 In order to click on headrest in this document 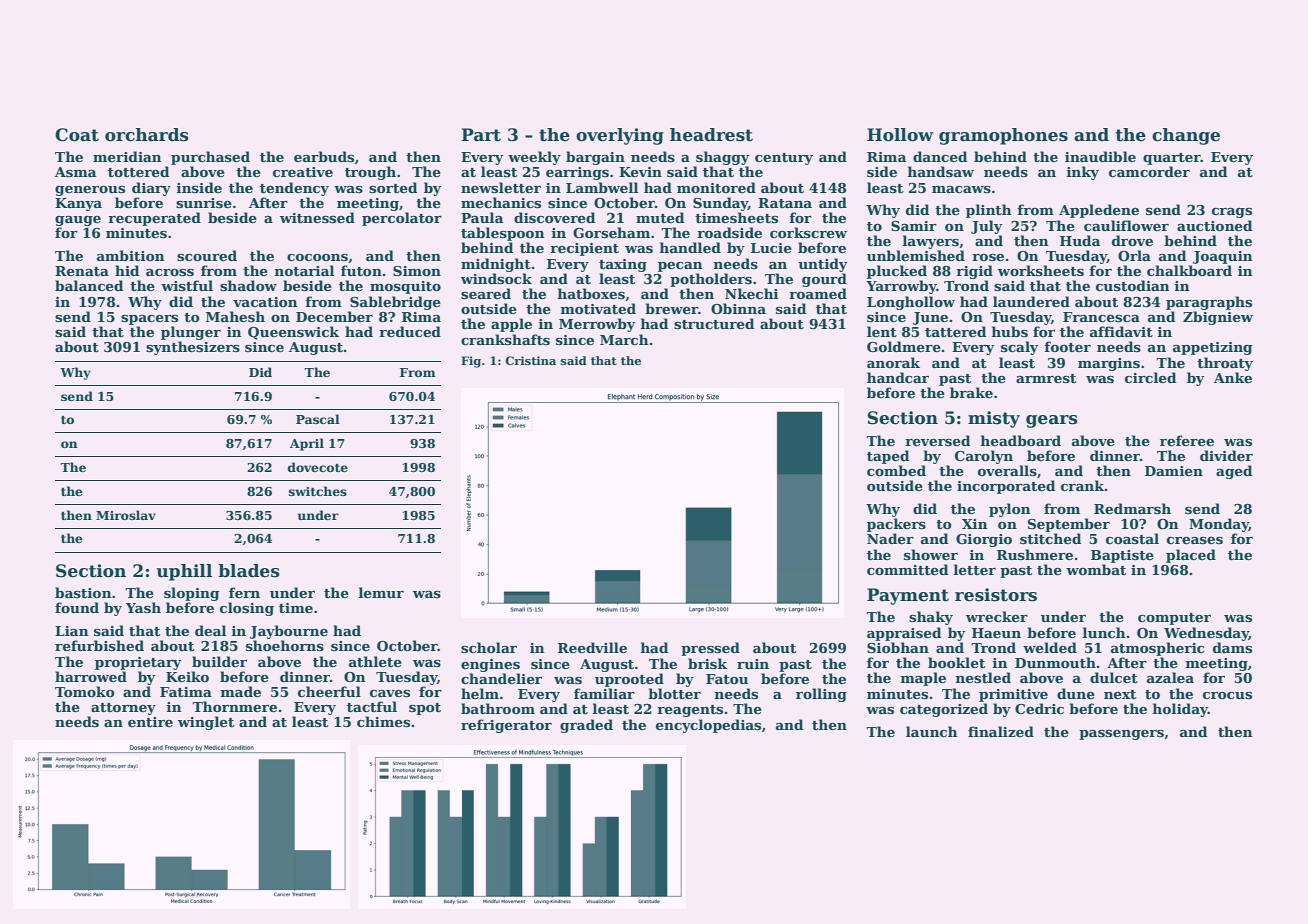, I will do `click(711, 135)`.
